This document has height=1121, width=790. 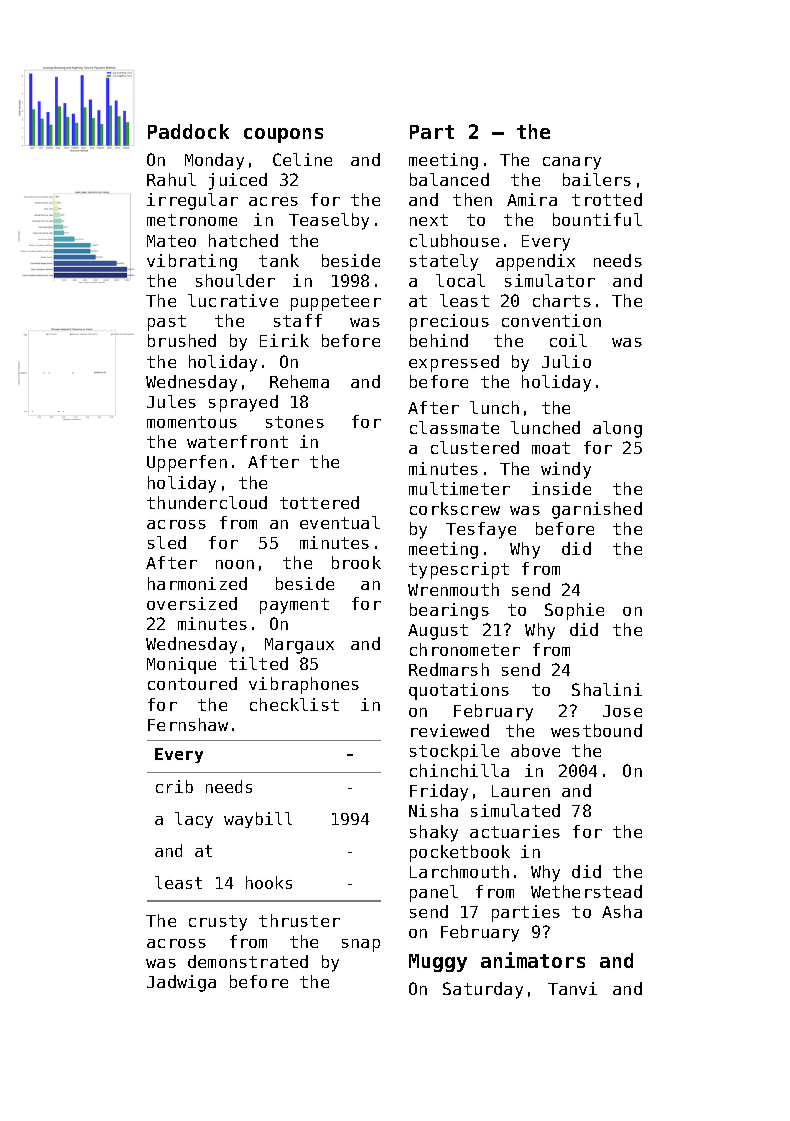 I want to click on puppeteer, so click(x=336, y=303).
